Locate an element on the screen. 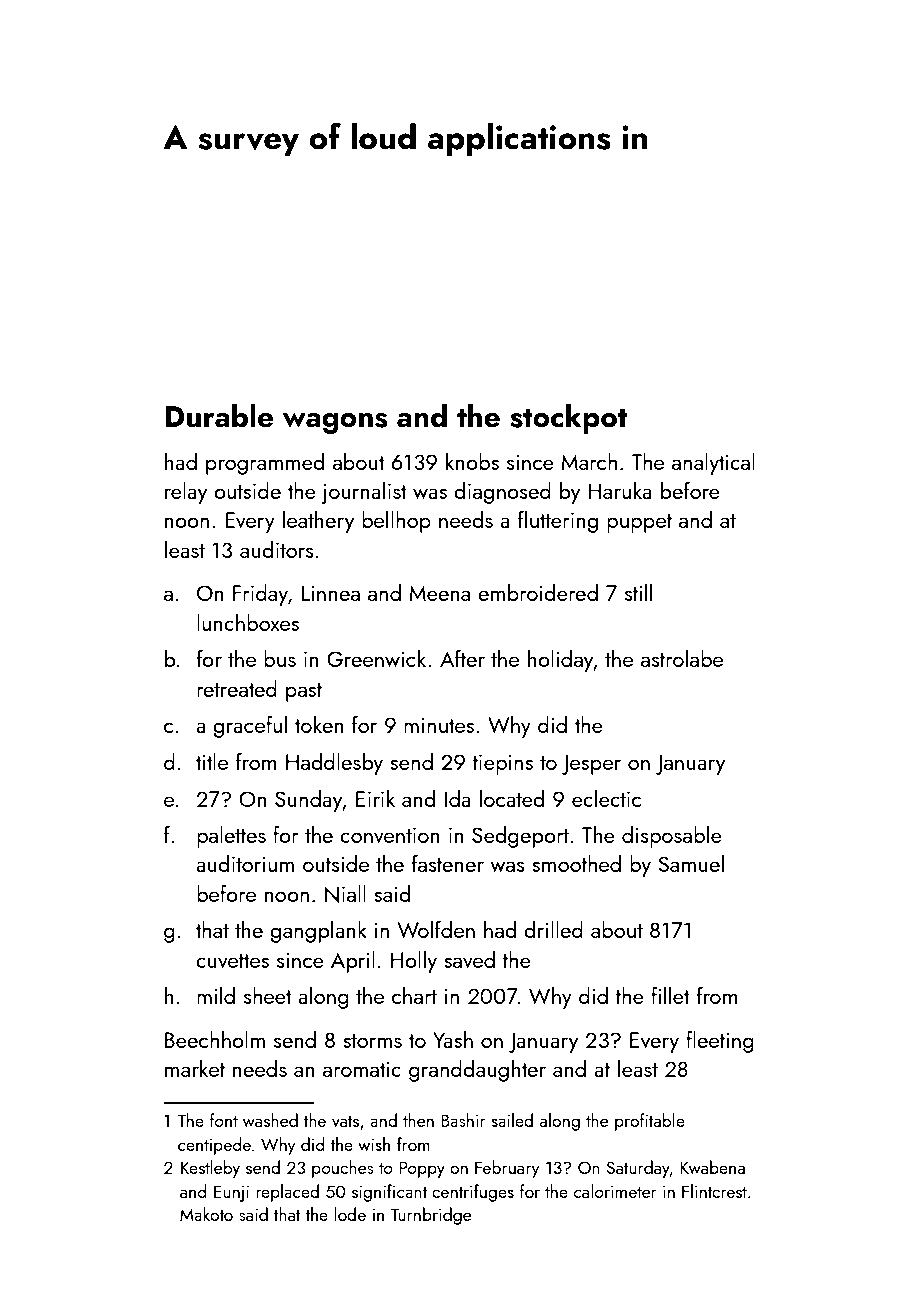 Image resolution: width=924 pixels, height=1311 pixels. retreated is located at coordinates (237, 688).
